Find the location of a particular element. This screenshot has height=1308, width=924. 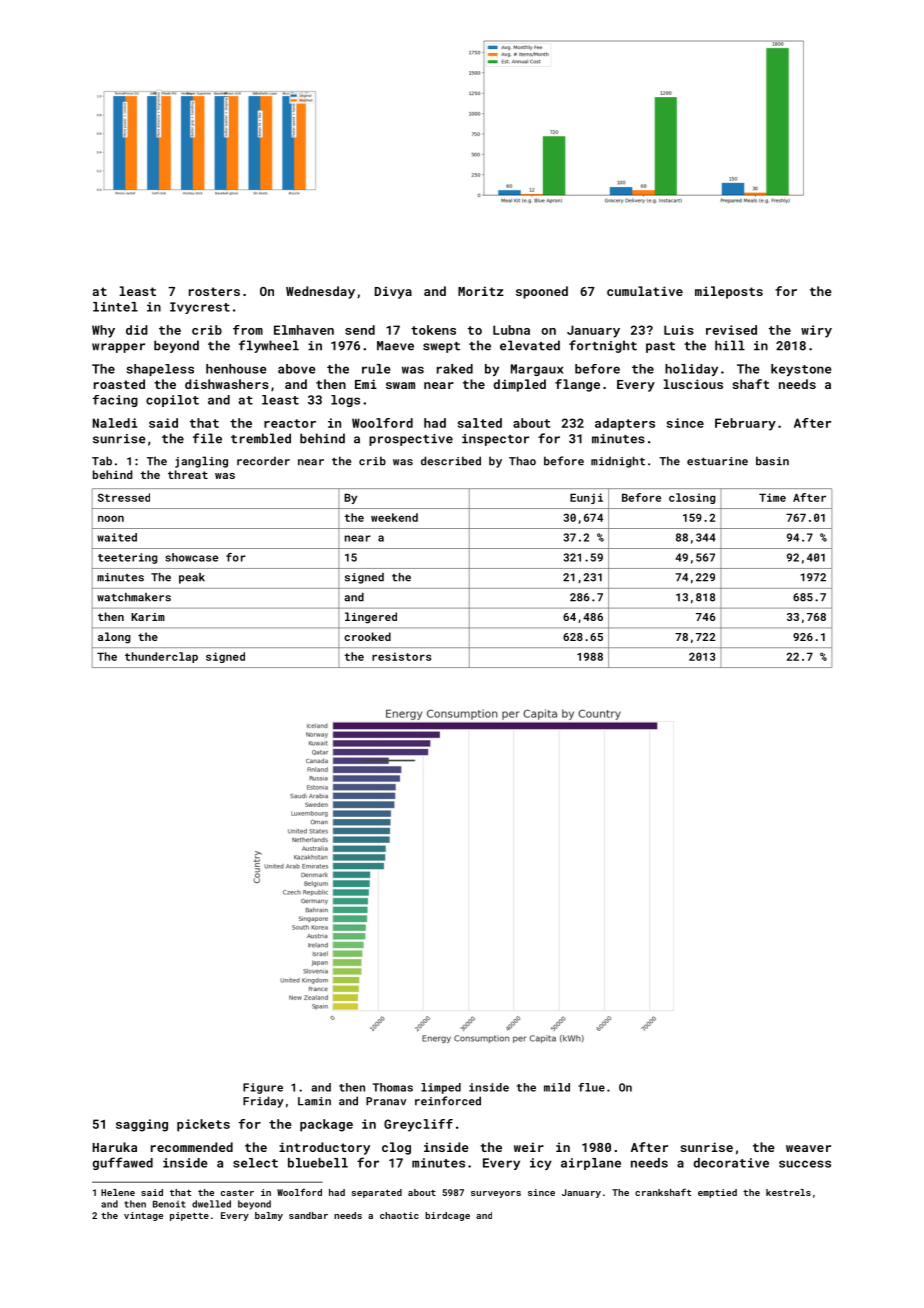

resistors is located at coordinates (401, 656).
